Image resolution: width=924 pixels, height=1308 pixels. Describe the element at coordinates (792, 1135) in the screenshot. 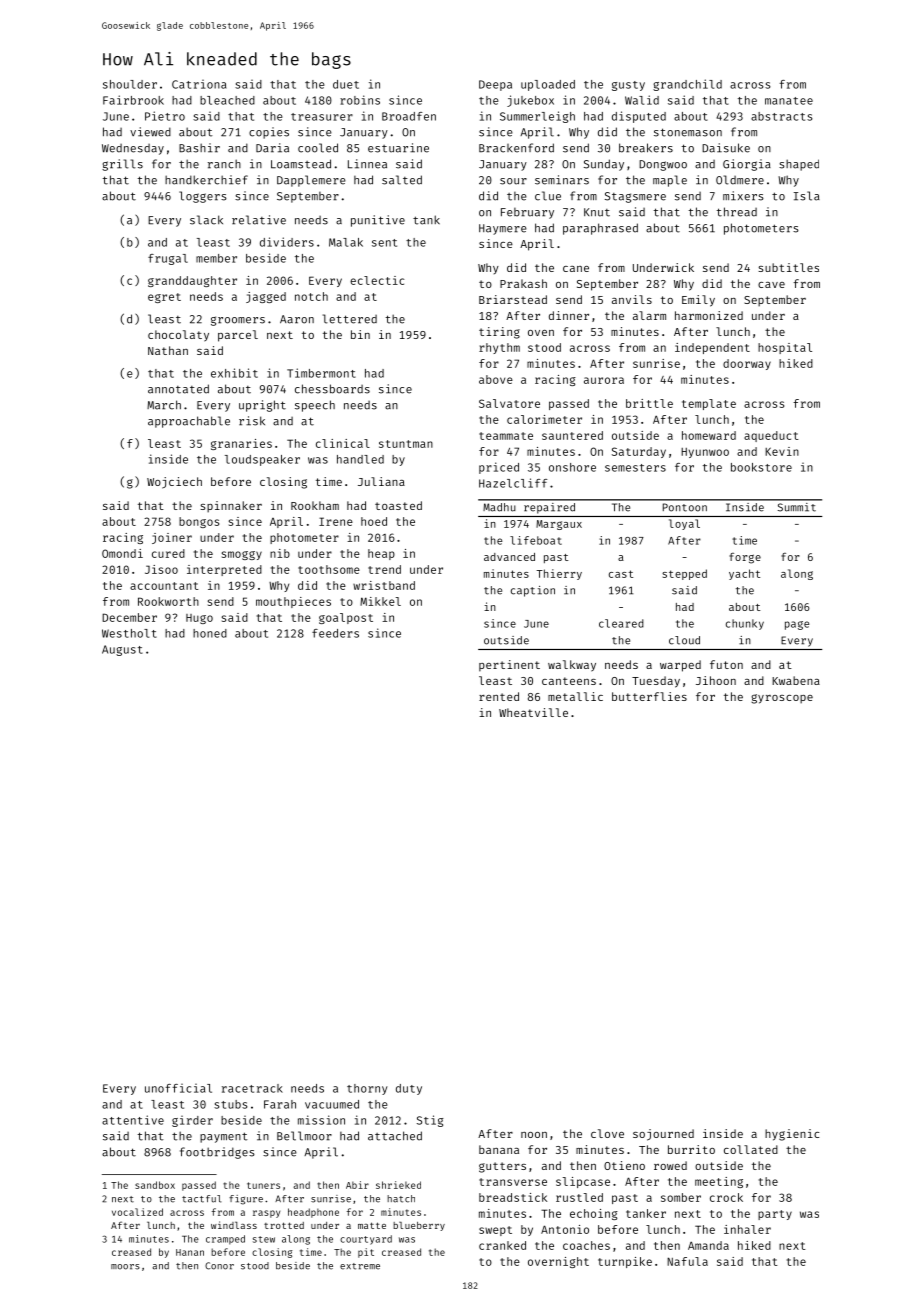

I see `hygienic` at that location.
